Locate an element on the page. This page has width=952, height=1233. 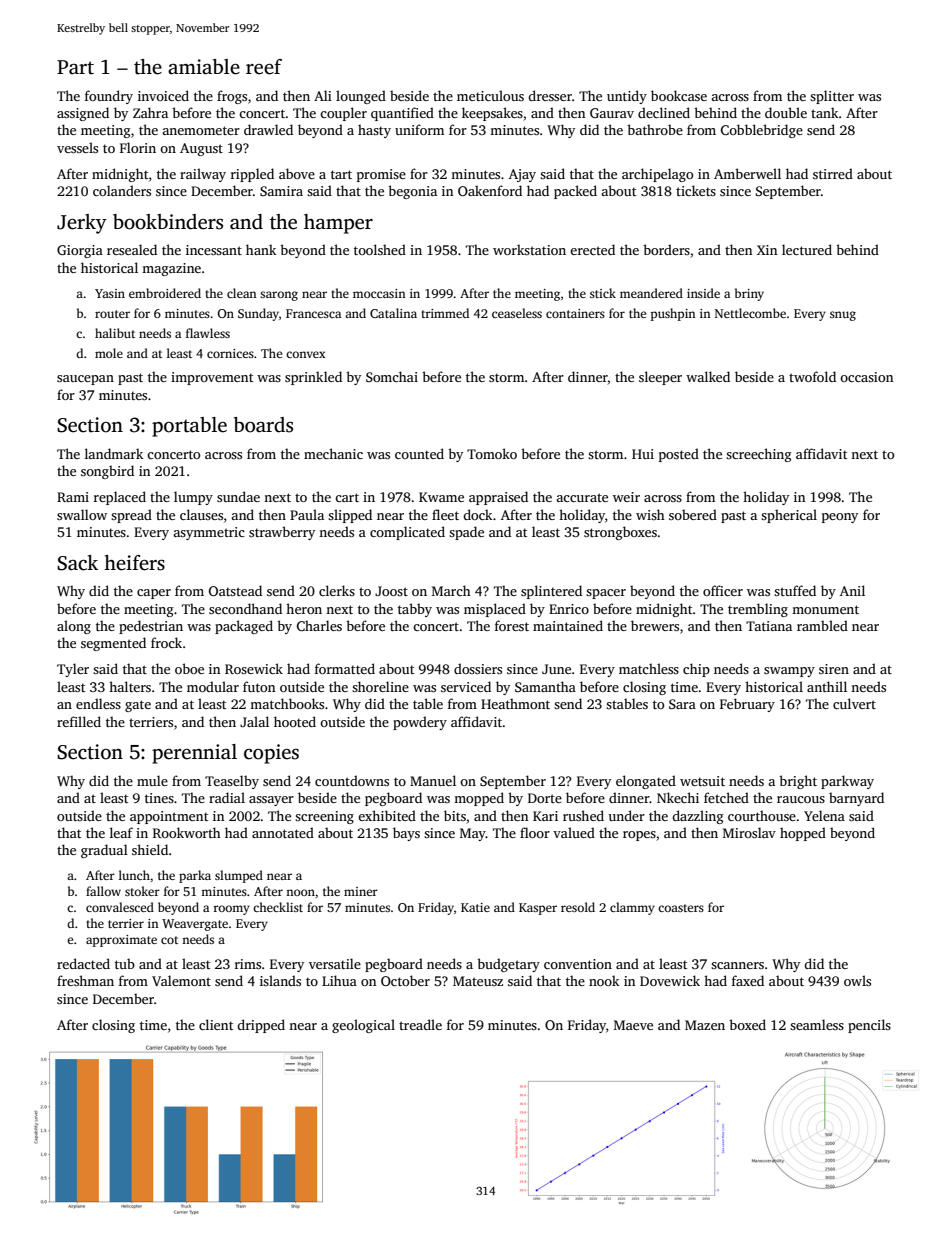
sleeper is located at coordinates (660, 378).
